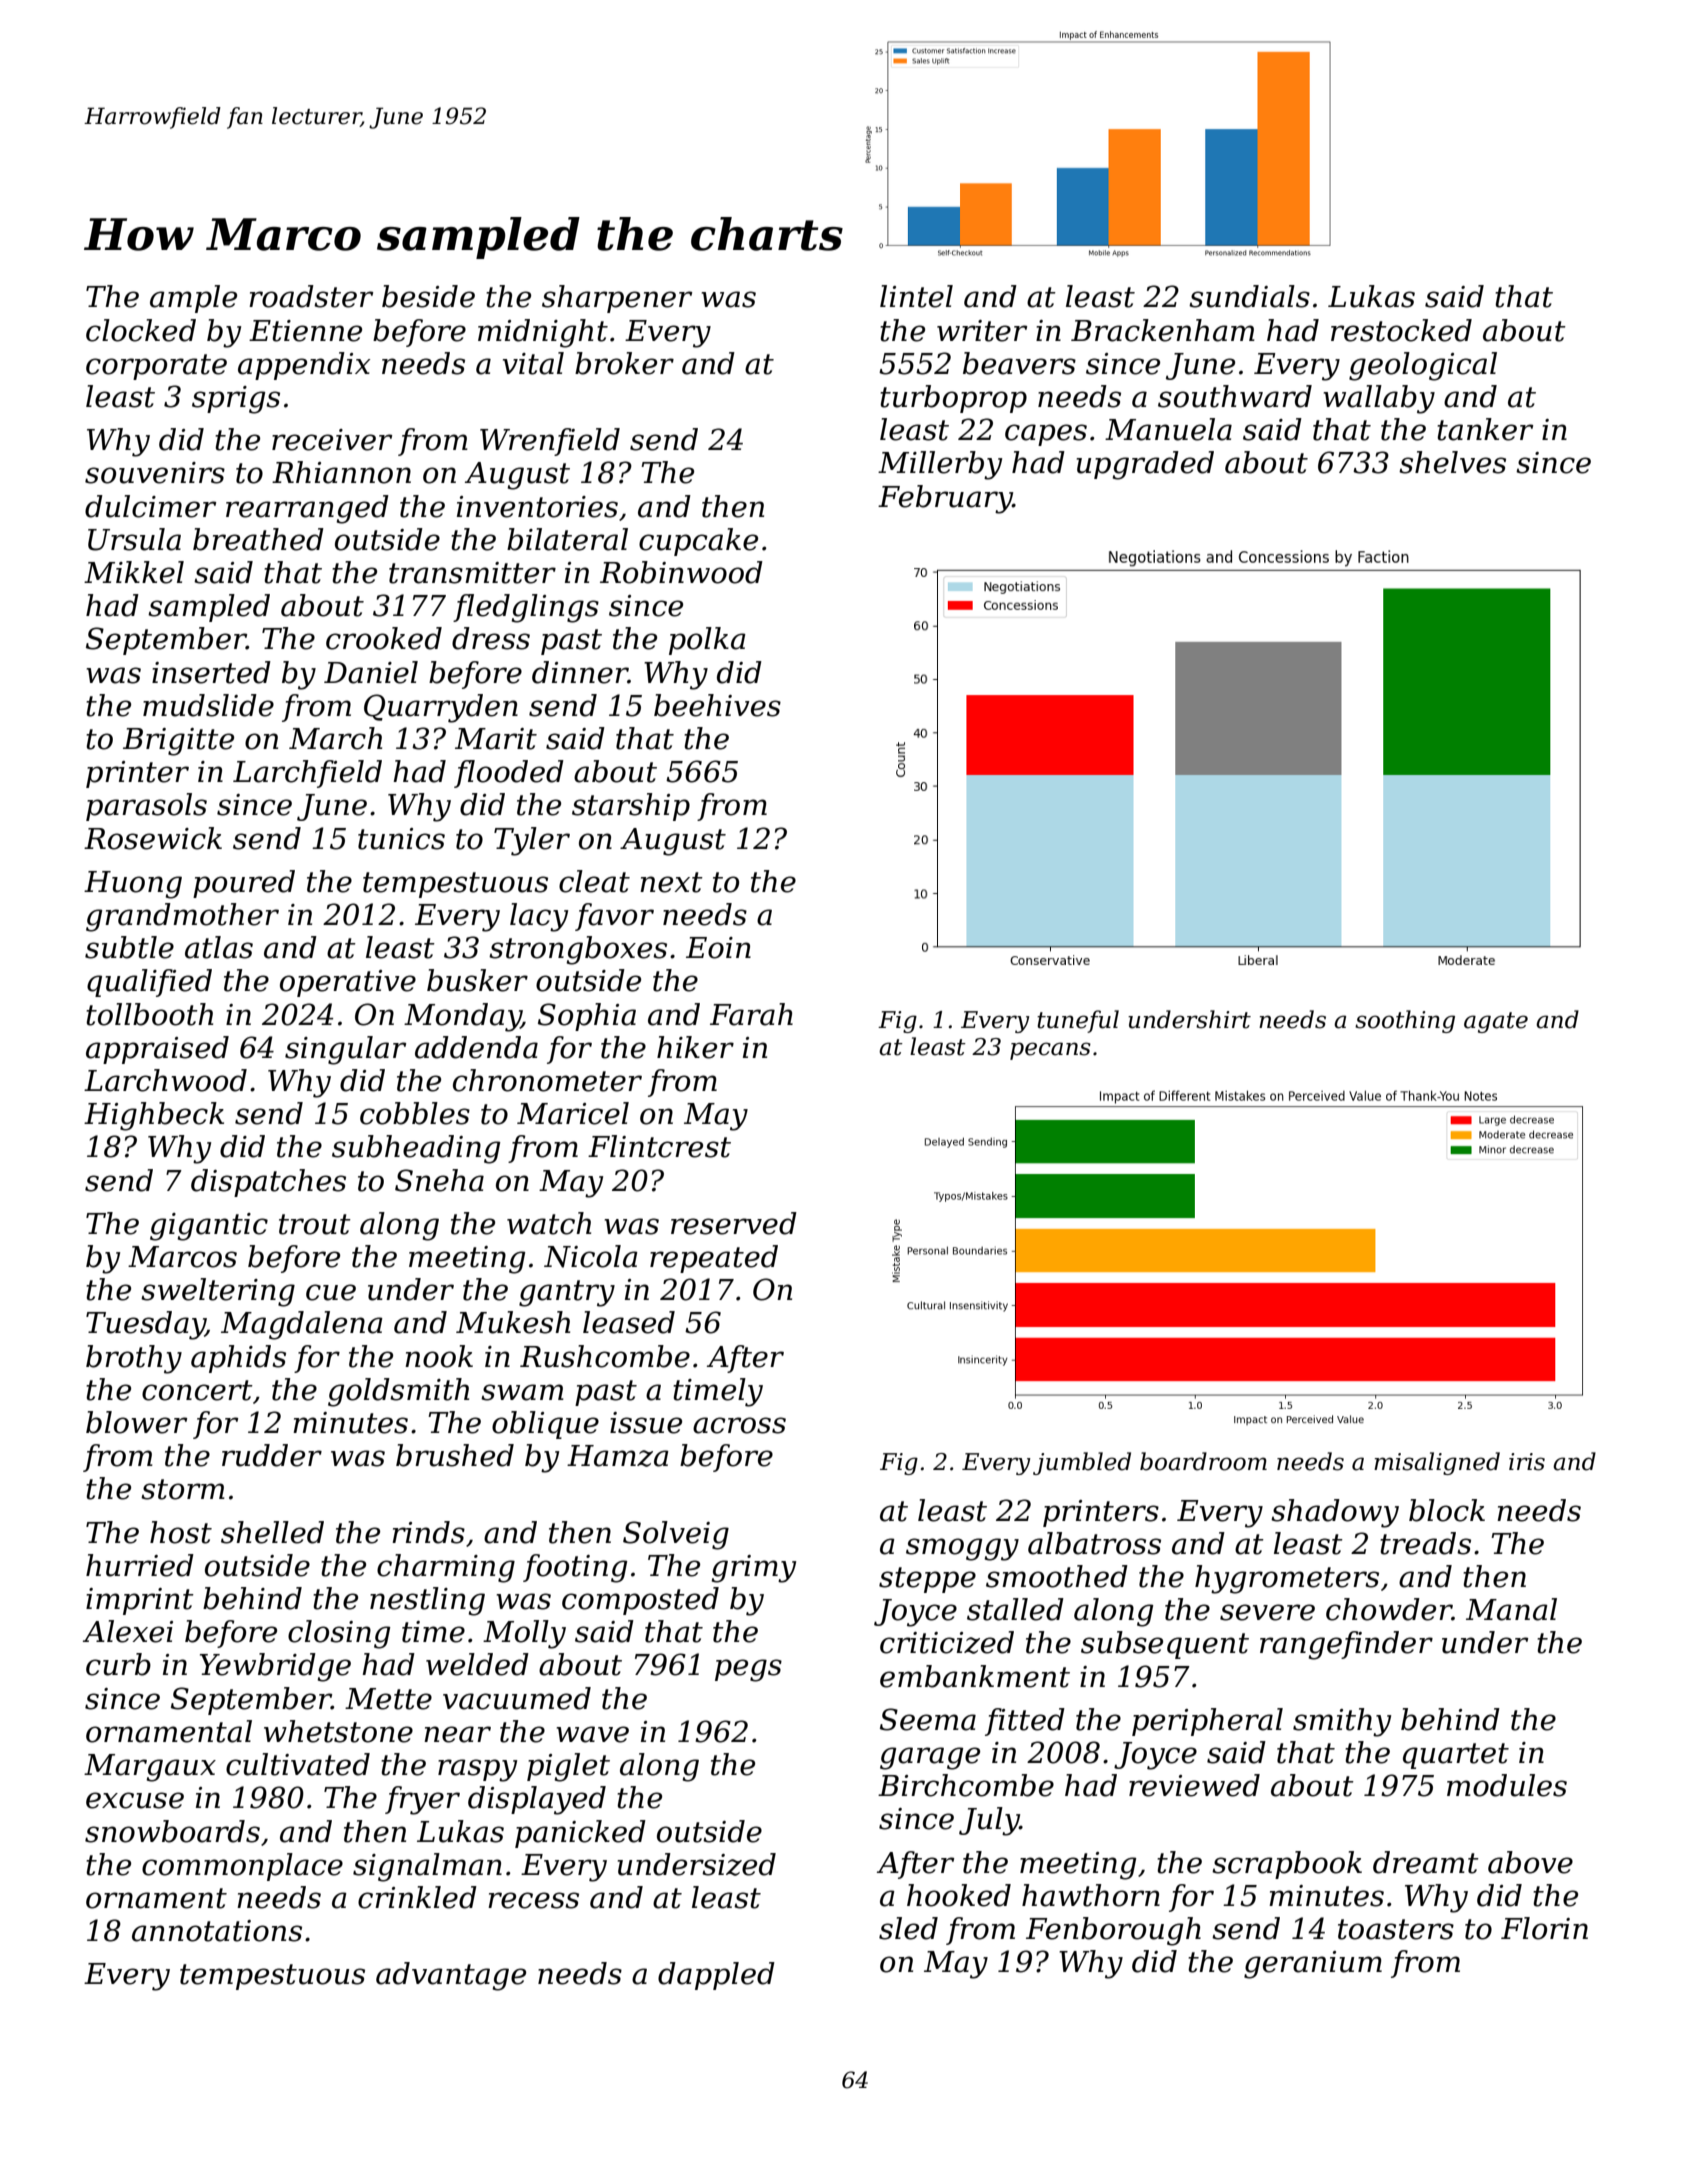  I want to click on beside, so click(428, 296).
